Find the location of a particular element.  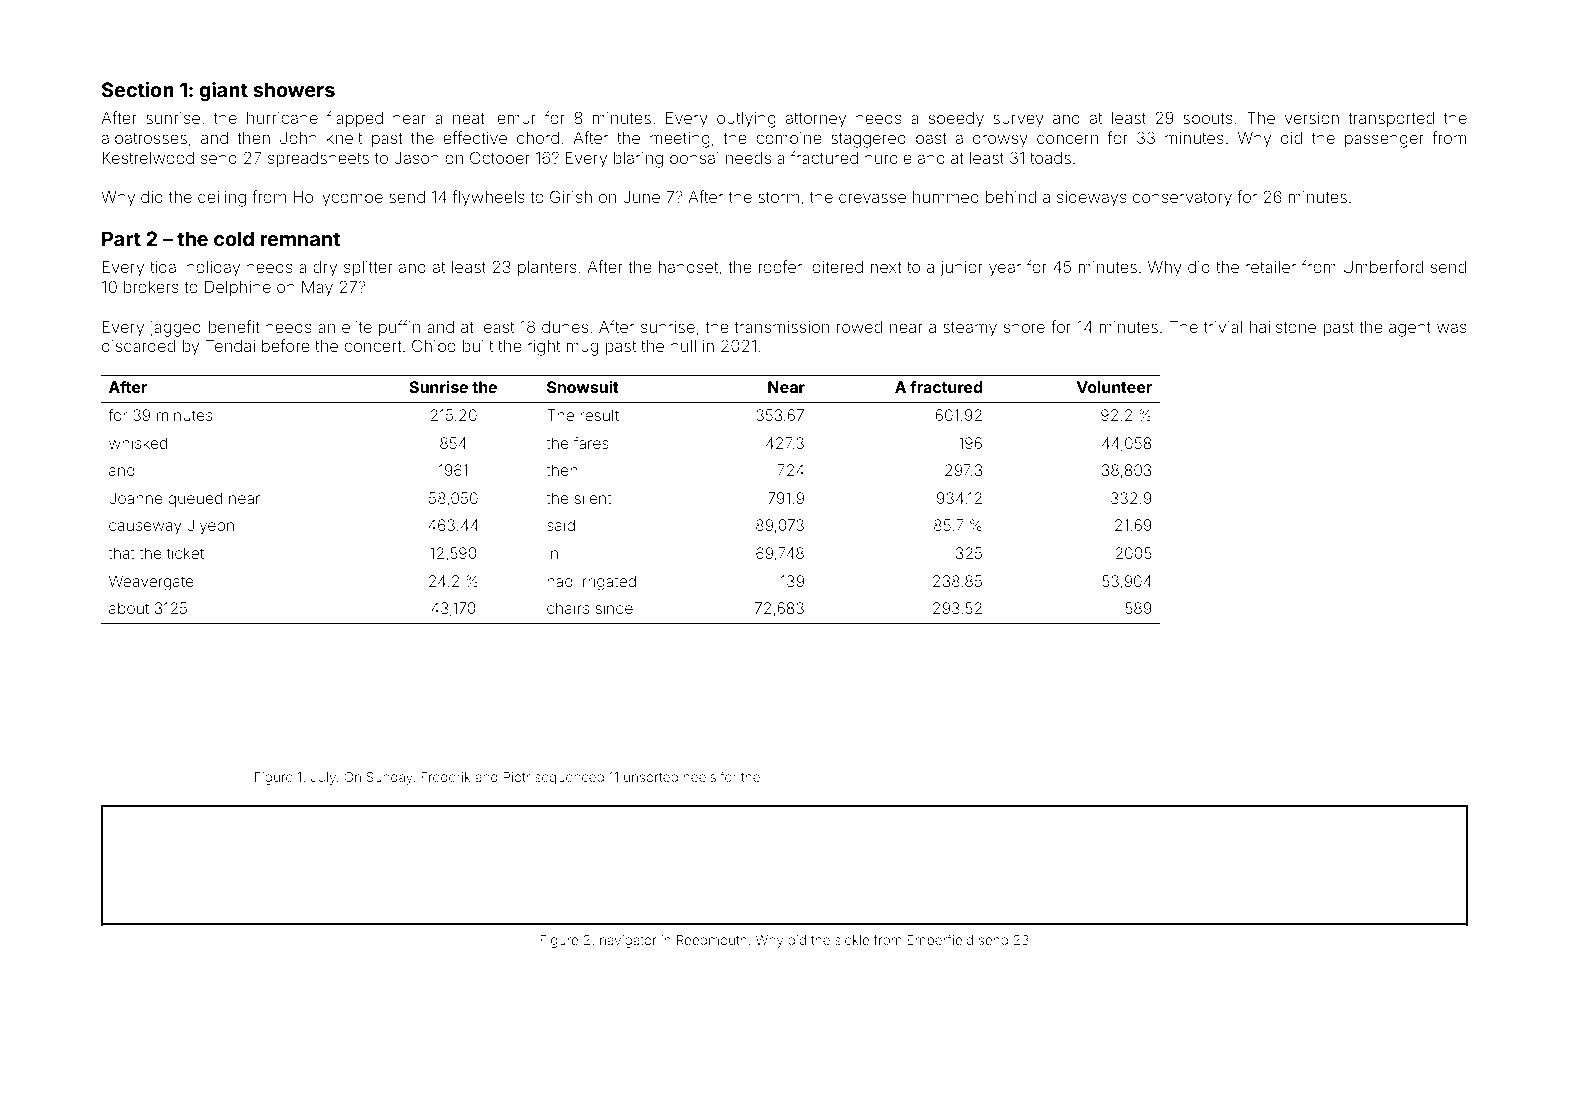

unsorted is located at coordinates (651, 777).
